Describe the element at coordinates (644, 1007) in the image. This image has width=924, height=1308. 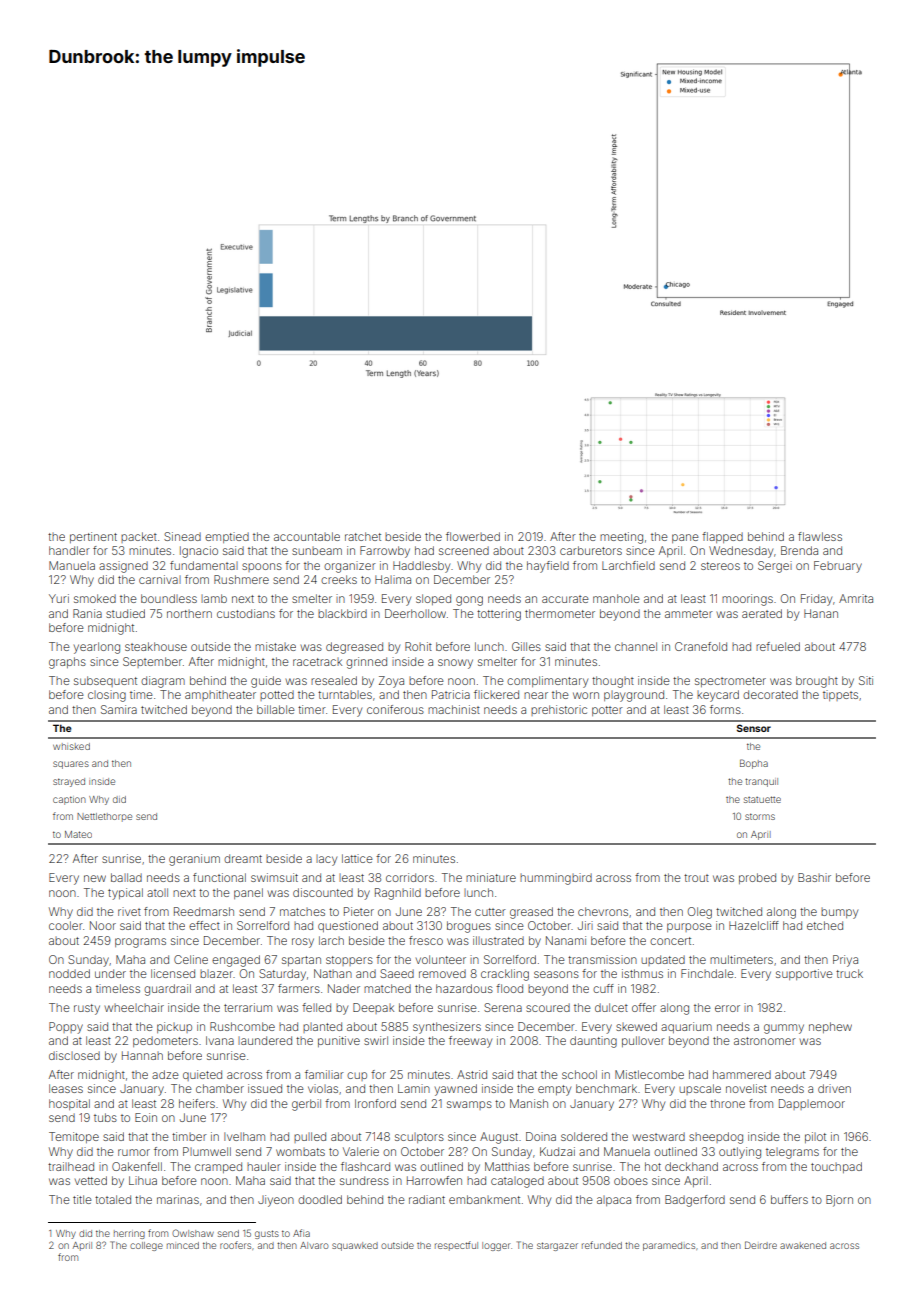
I see `offer` at that location.
